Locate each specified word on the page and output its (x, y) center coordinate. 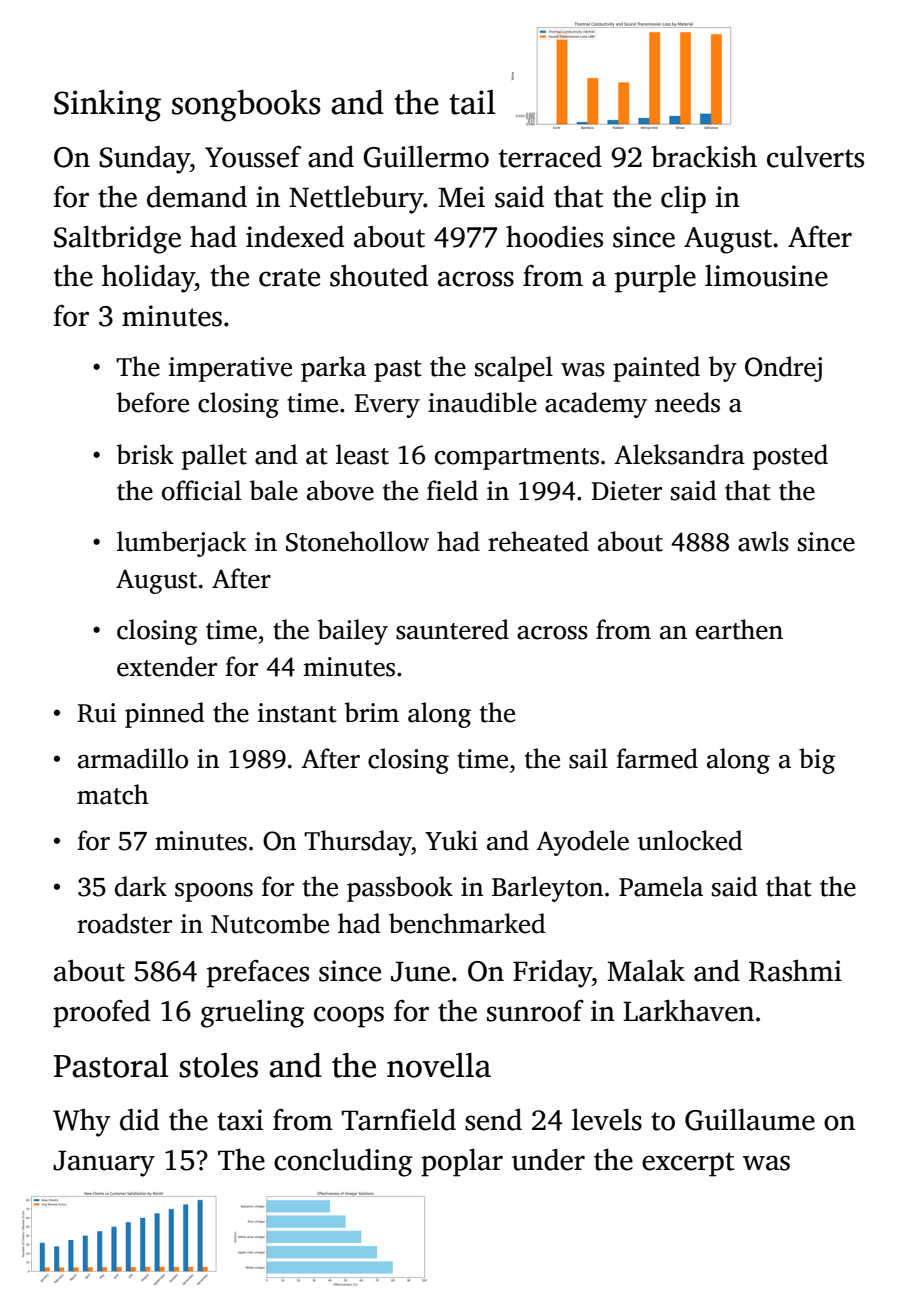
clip (683, 199)
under (548, 1159)
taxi (240, 1120)
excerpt (688, 1164)
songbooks (246, 106)
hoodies (554, 236)
